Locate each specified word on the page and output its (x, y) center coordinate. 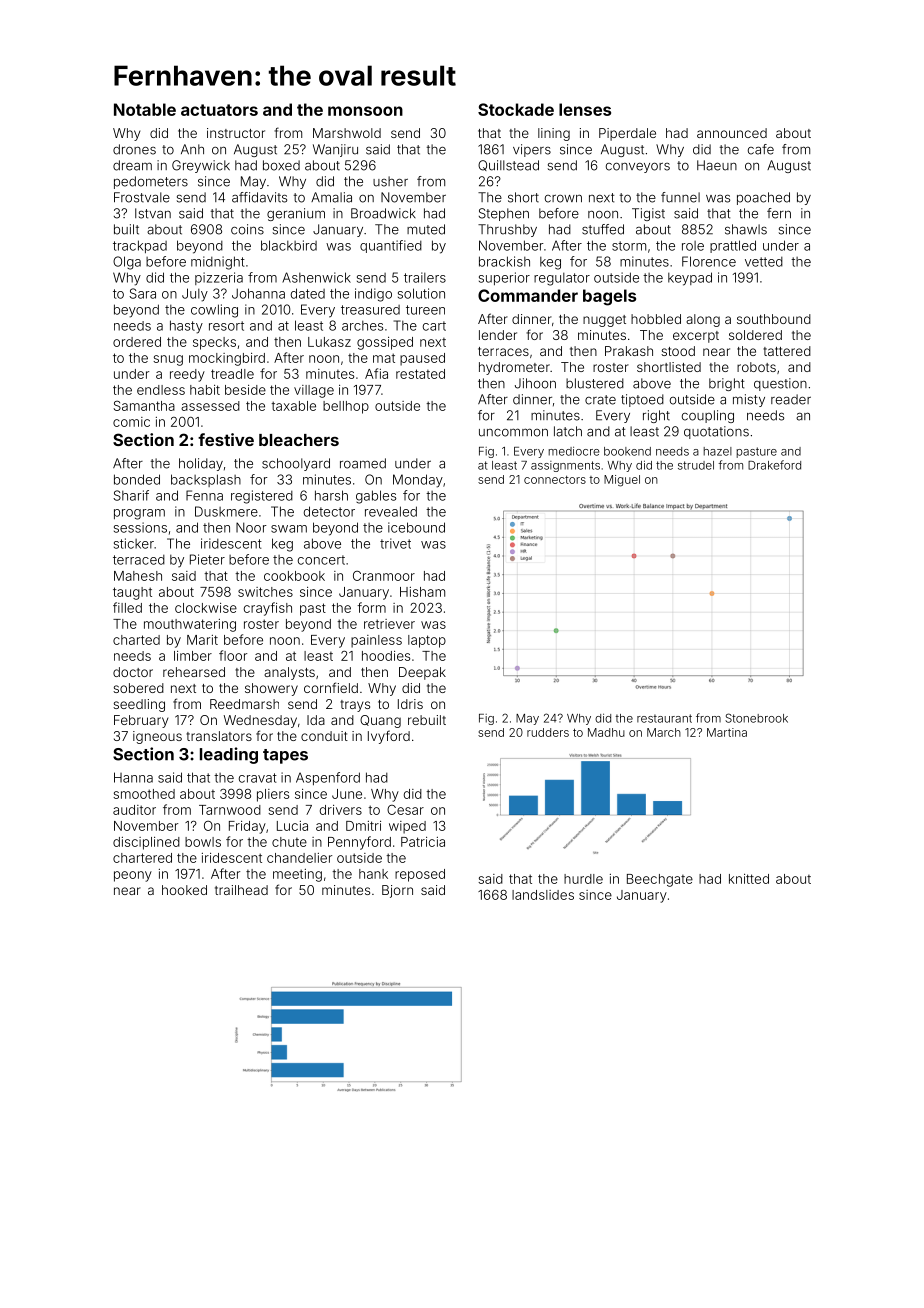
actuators (219, 110)
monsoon (365, 111)
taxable (293, 406)
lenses (585, 109)
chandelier (299, 858)
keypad (690, 279)
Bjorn (397, 891)
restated (420, 374)
